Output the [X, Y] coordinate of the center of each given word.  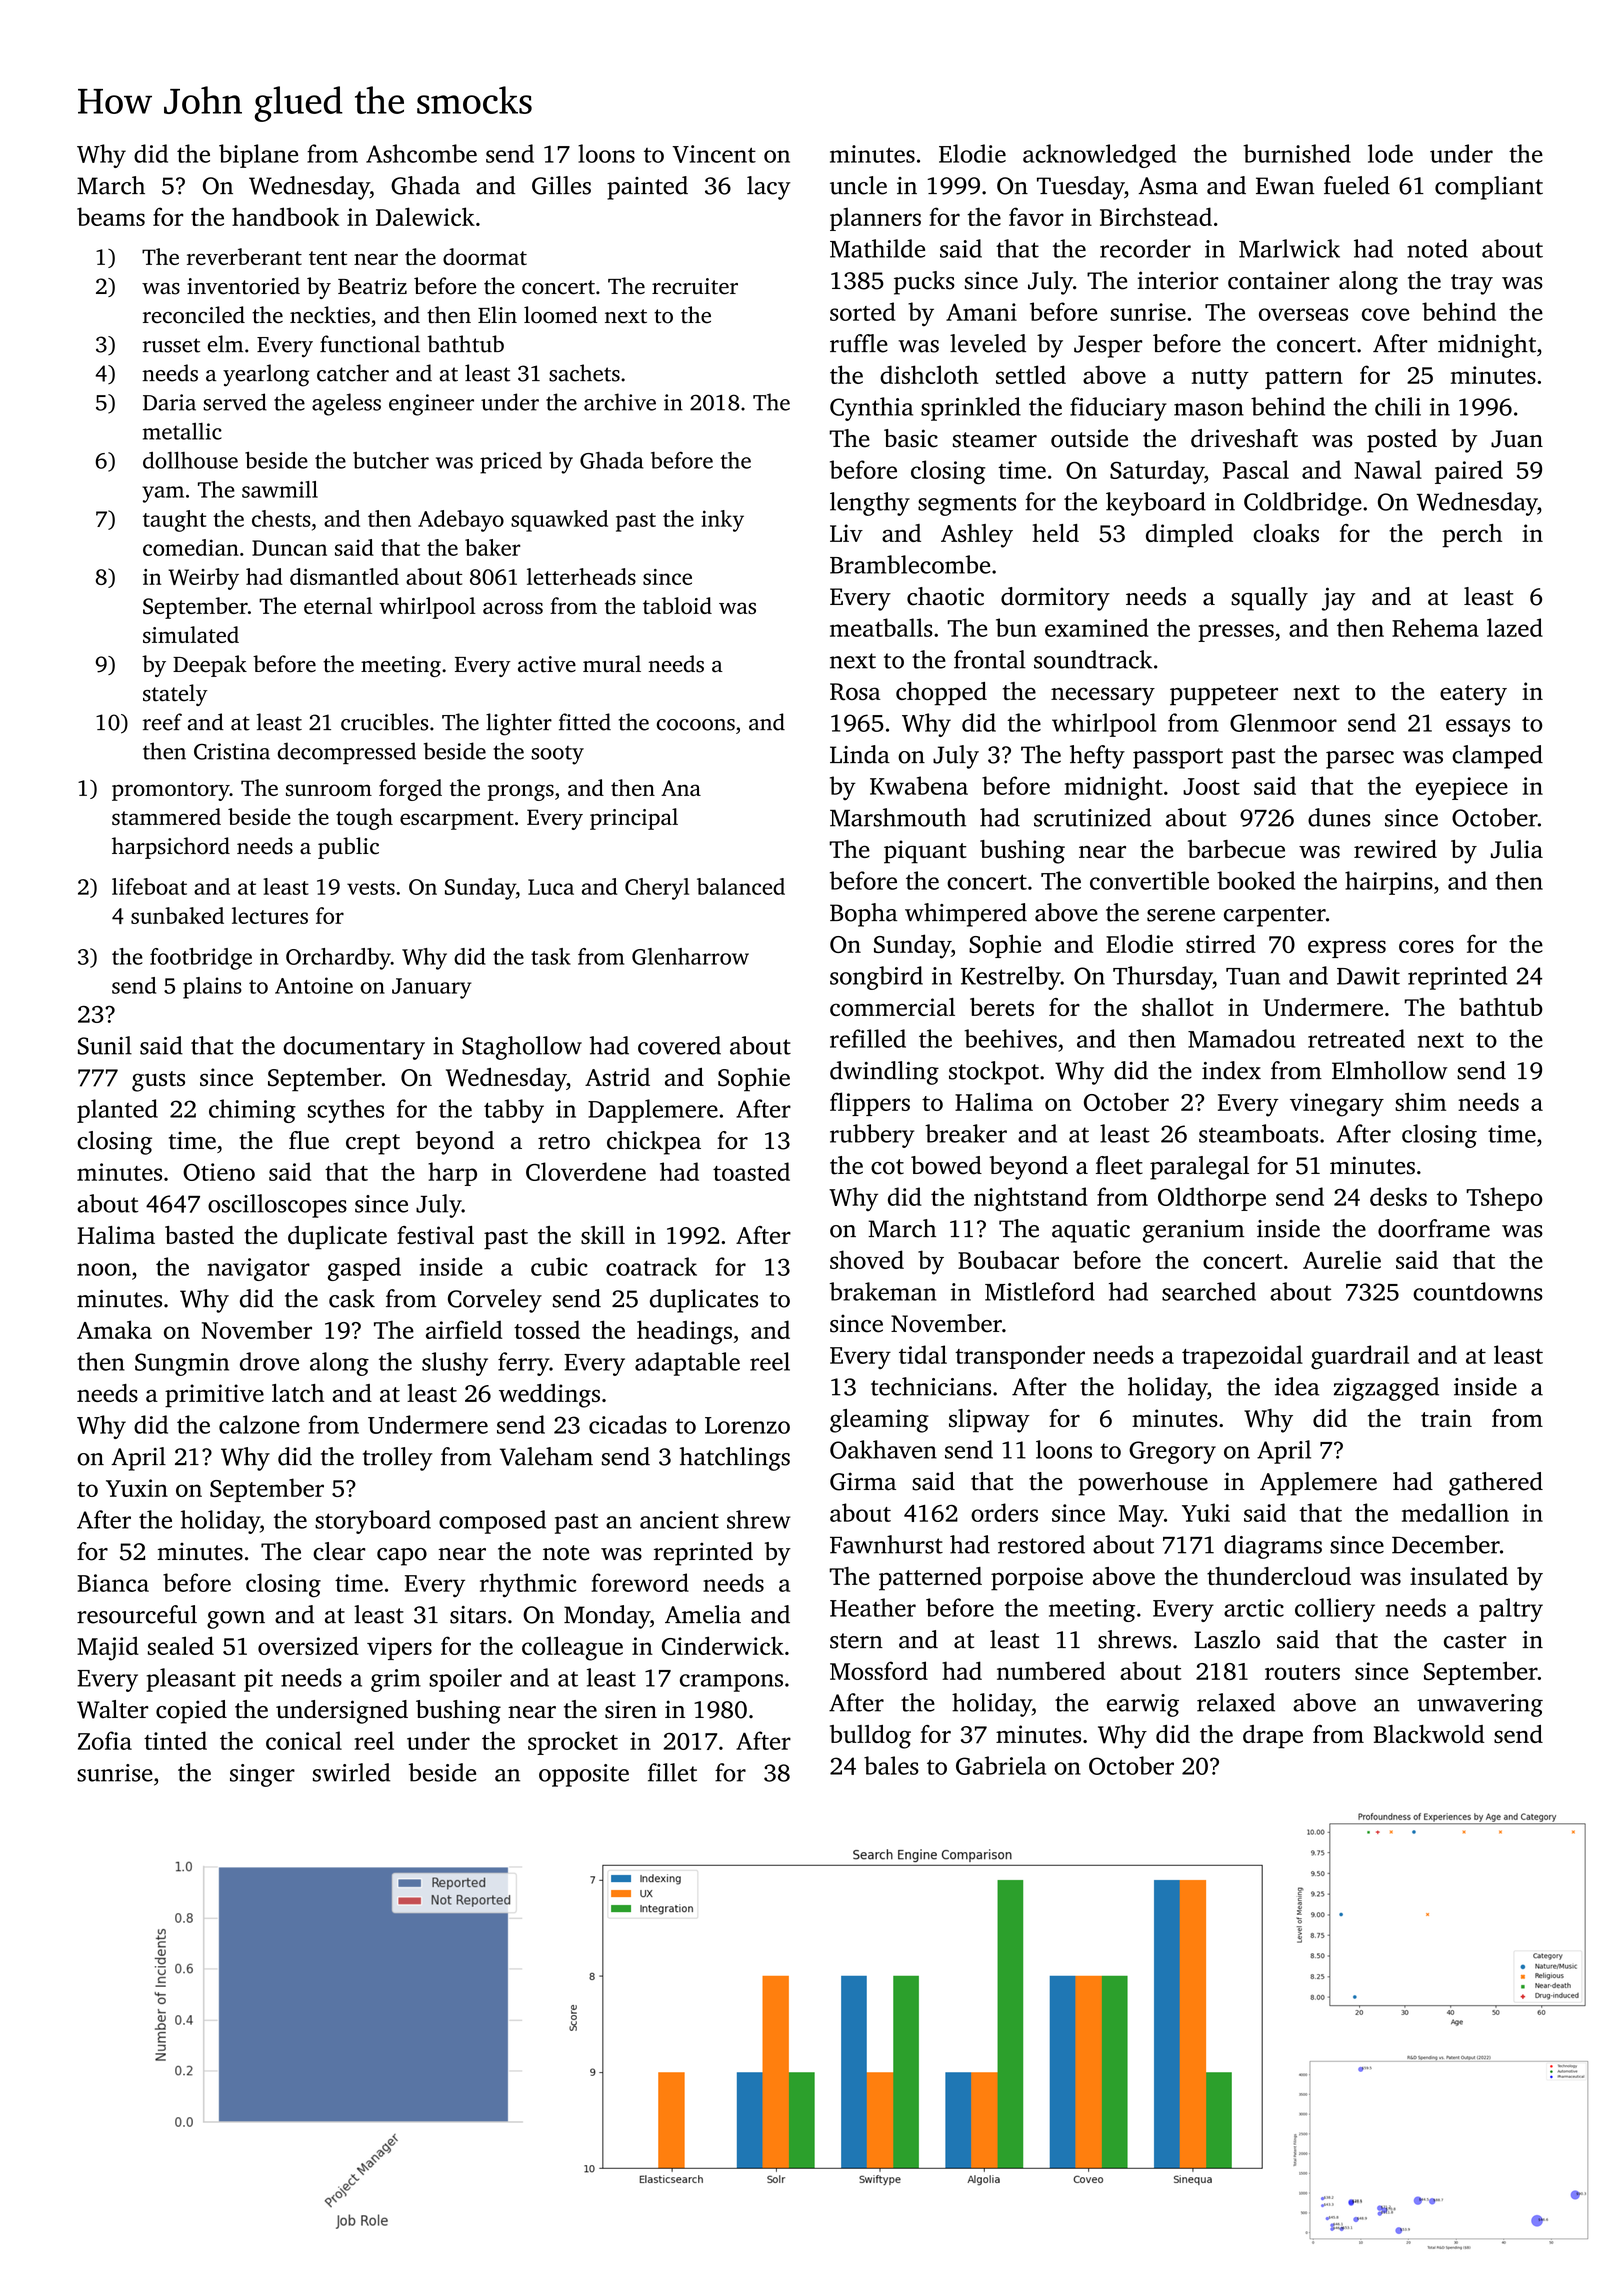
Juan [1517, 439]
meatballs [881, 627]
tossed [547, 1329]
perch [1472, 536]
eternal [338, 605]
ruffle [859, 343]
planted [117, 1111]
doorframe [1434, 1228]
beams [111, 216]
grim [396, 1680]
